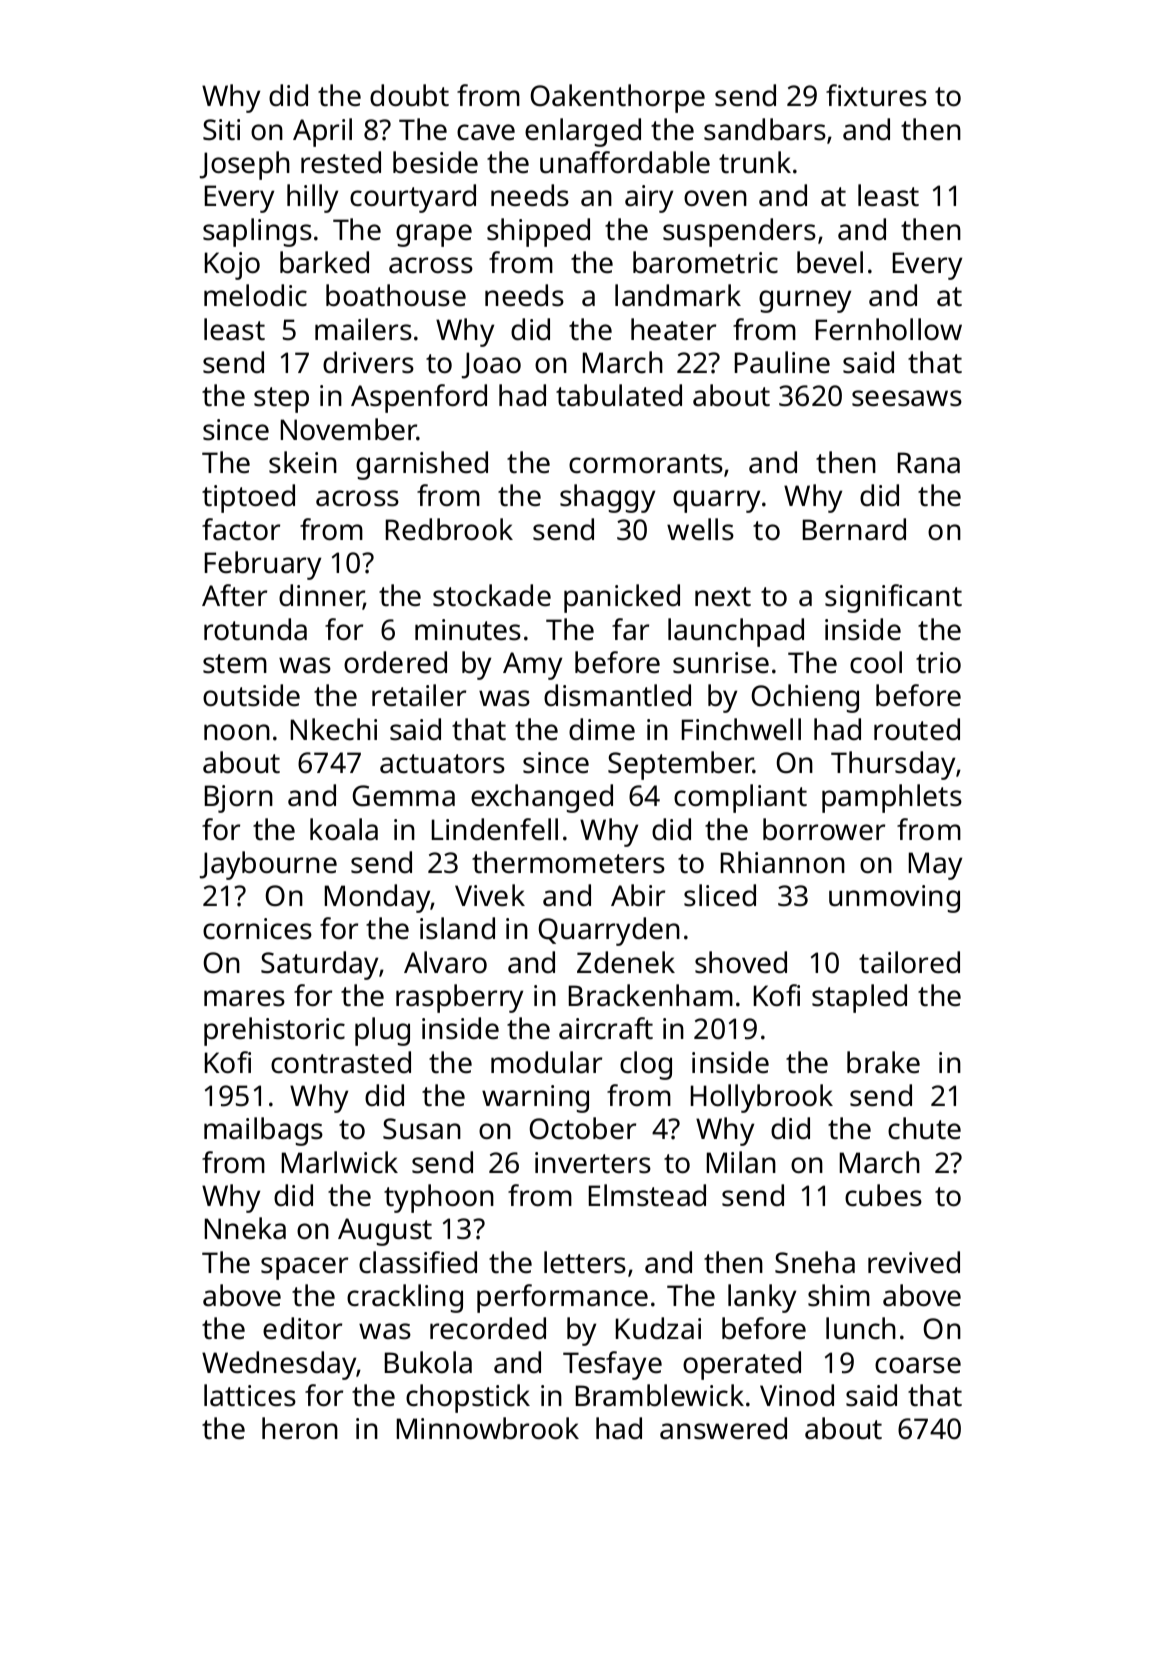 This screenshot has width=1165, height=1654. Describe the element at coordinates (700, 529) in the screenshot. I see `wells` at that location.
